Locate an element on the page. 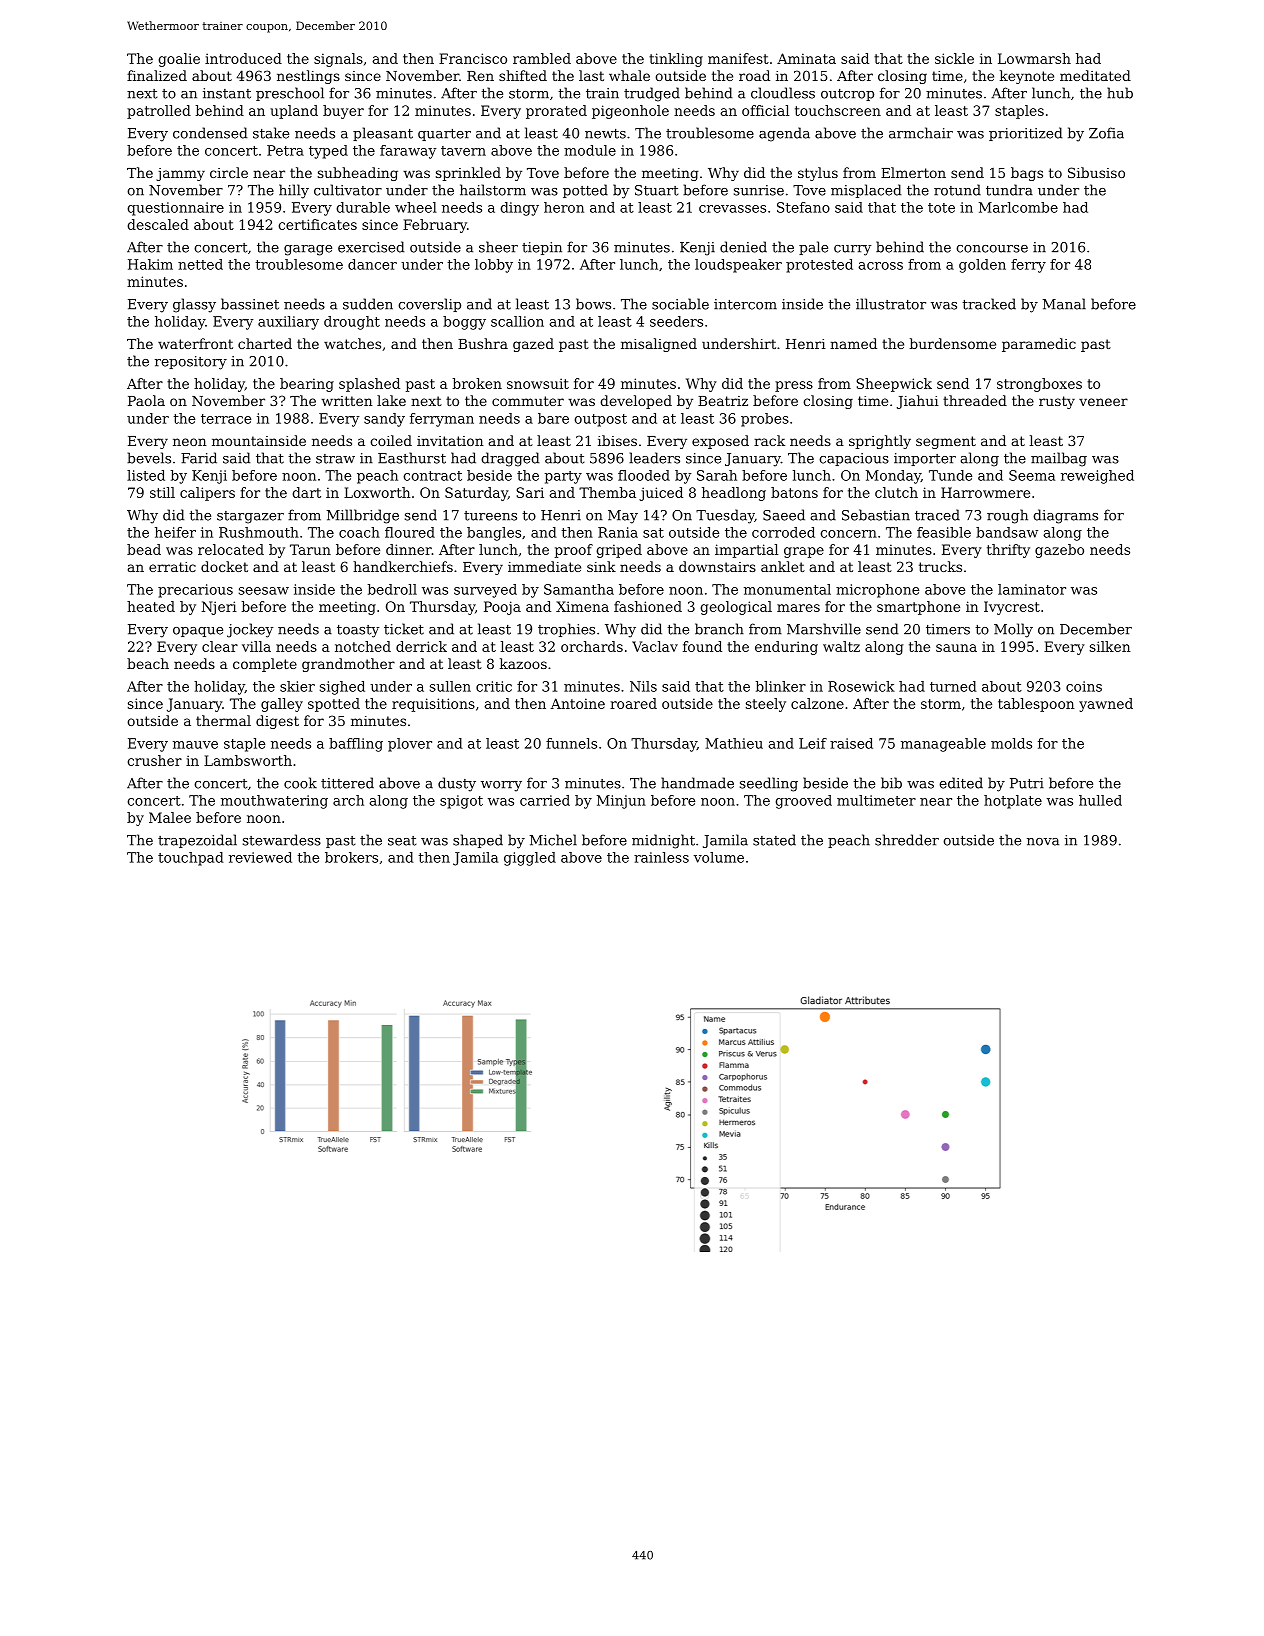 The image size is (1264, 1636). goalie is located at coordinates (179, 60).
